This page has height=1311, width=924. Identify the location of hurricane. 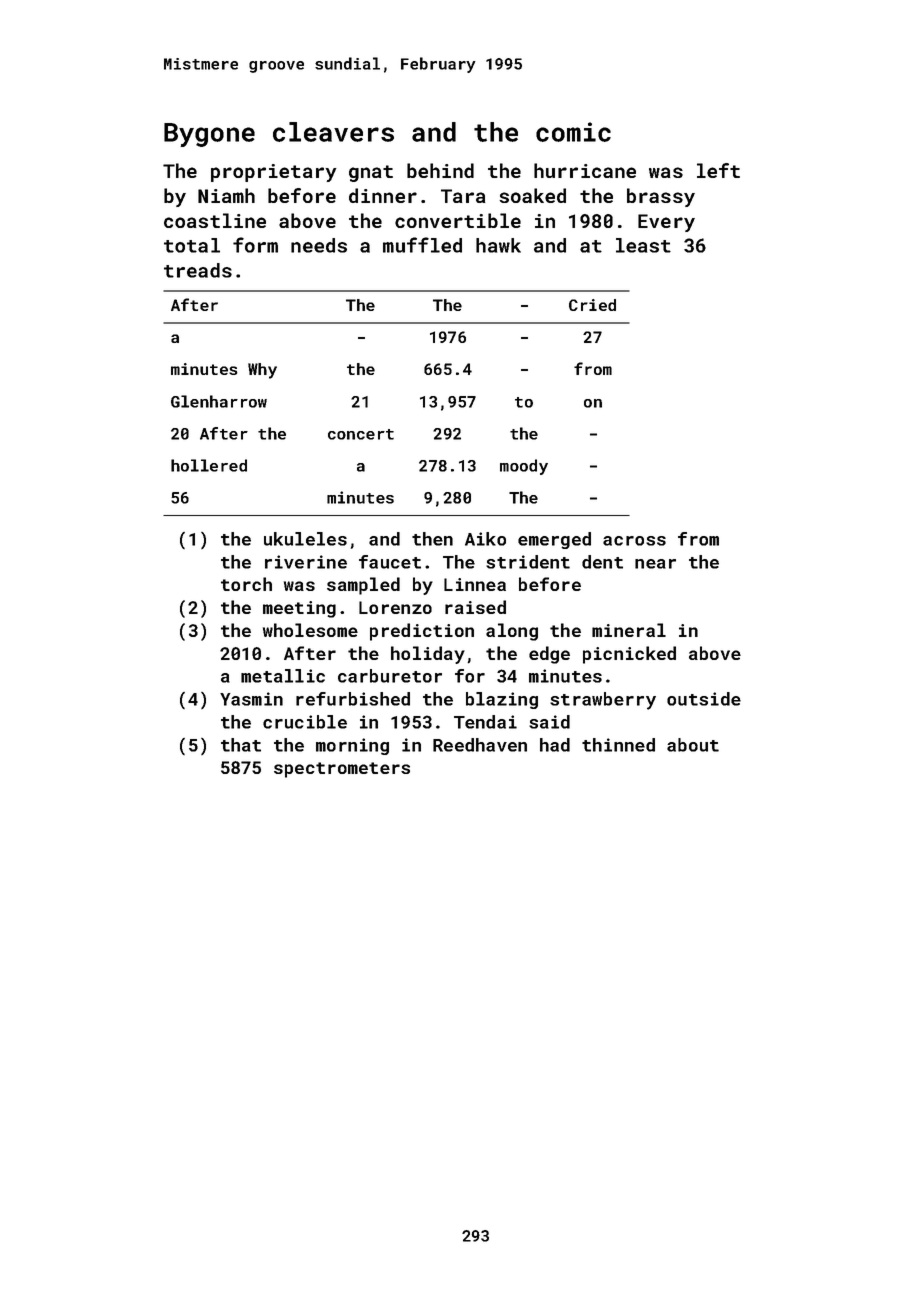
(585, 170).
